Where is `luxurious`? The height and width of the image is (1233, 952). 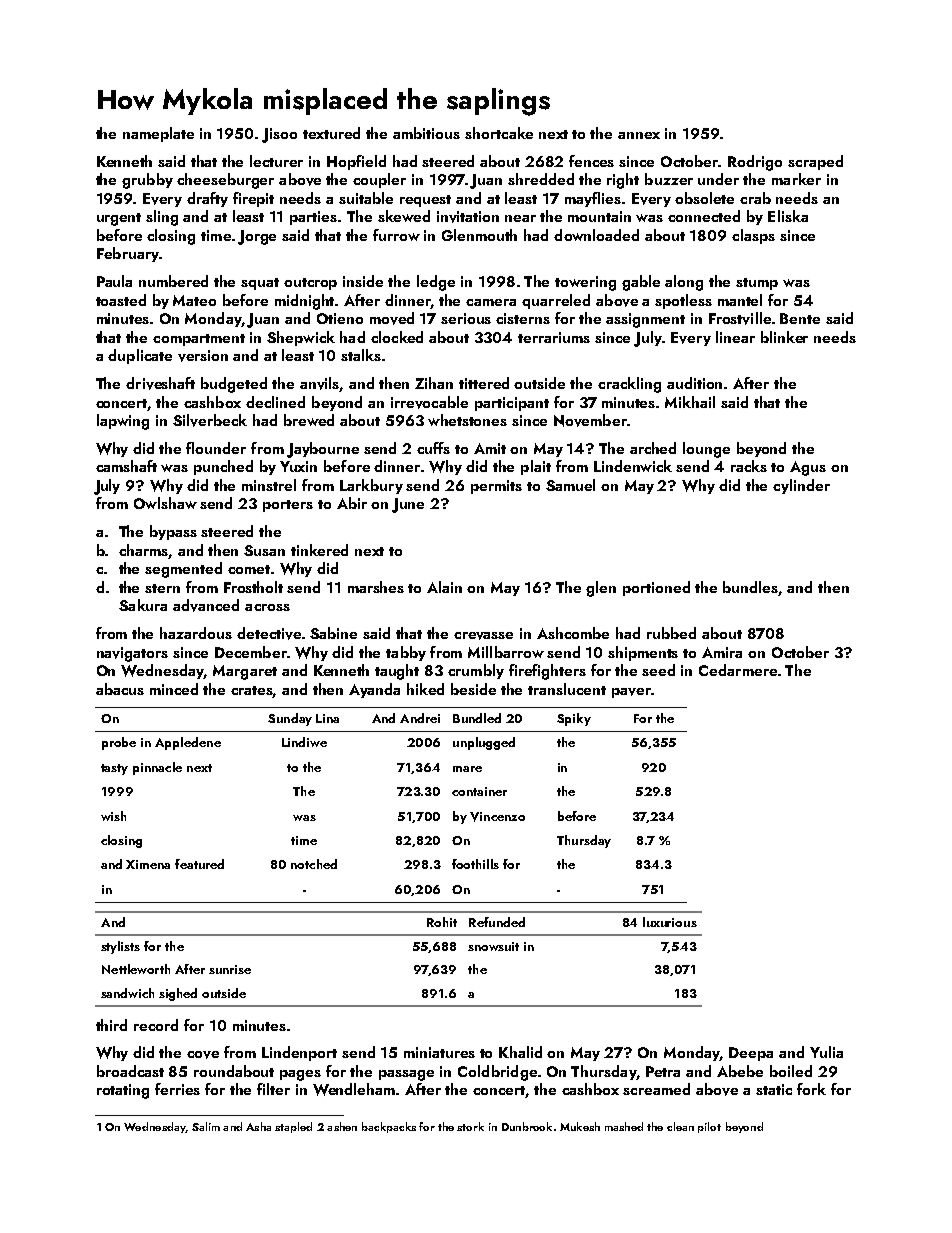 luxurious is located at coordinates (670, 922).
